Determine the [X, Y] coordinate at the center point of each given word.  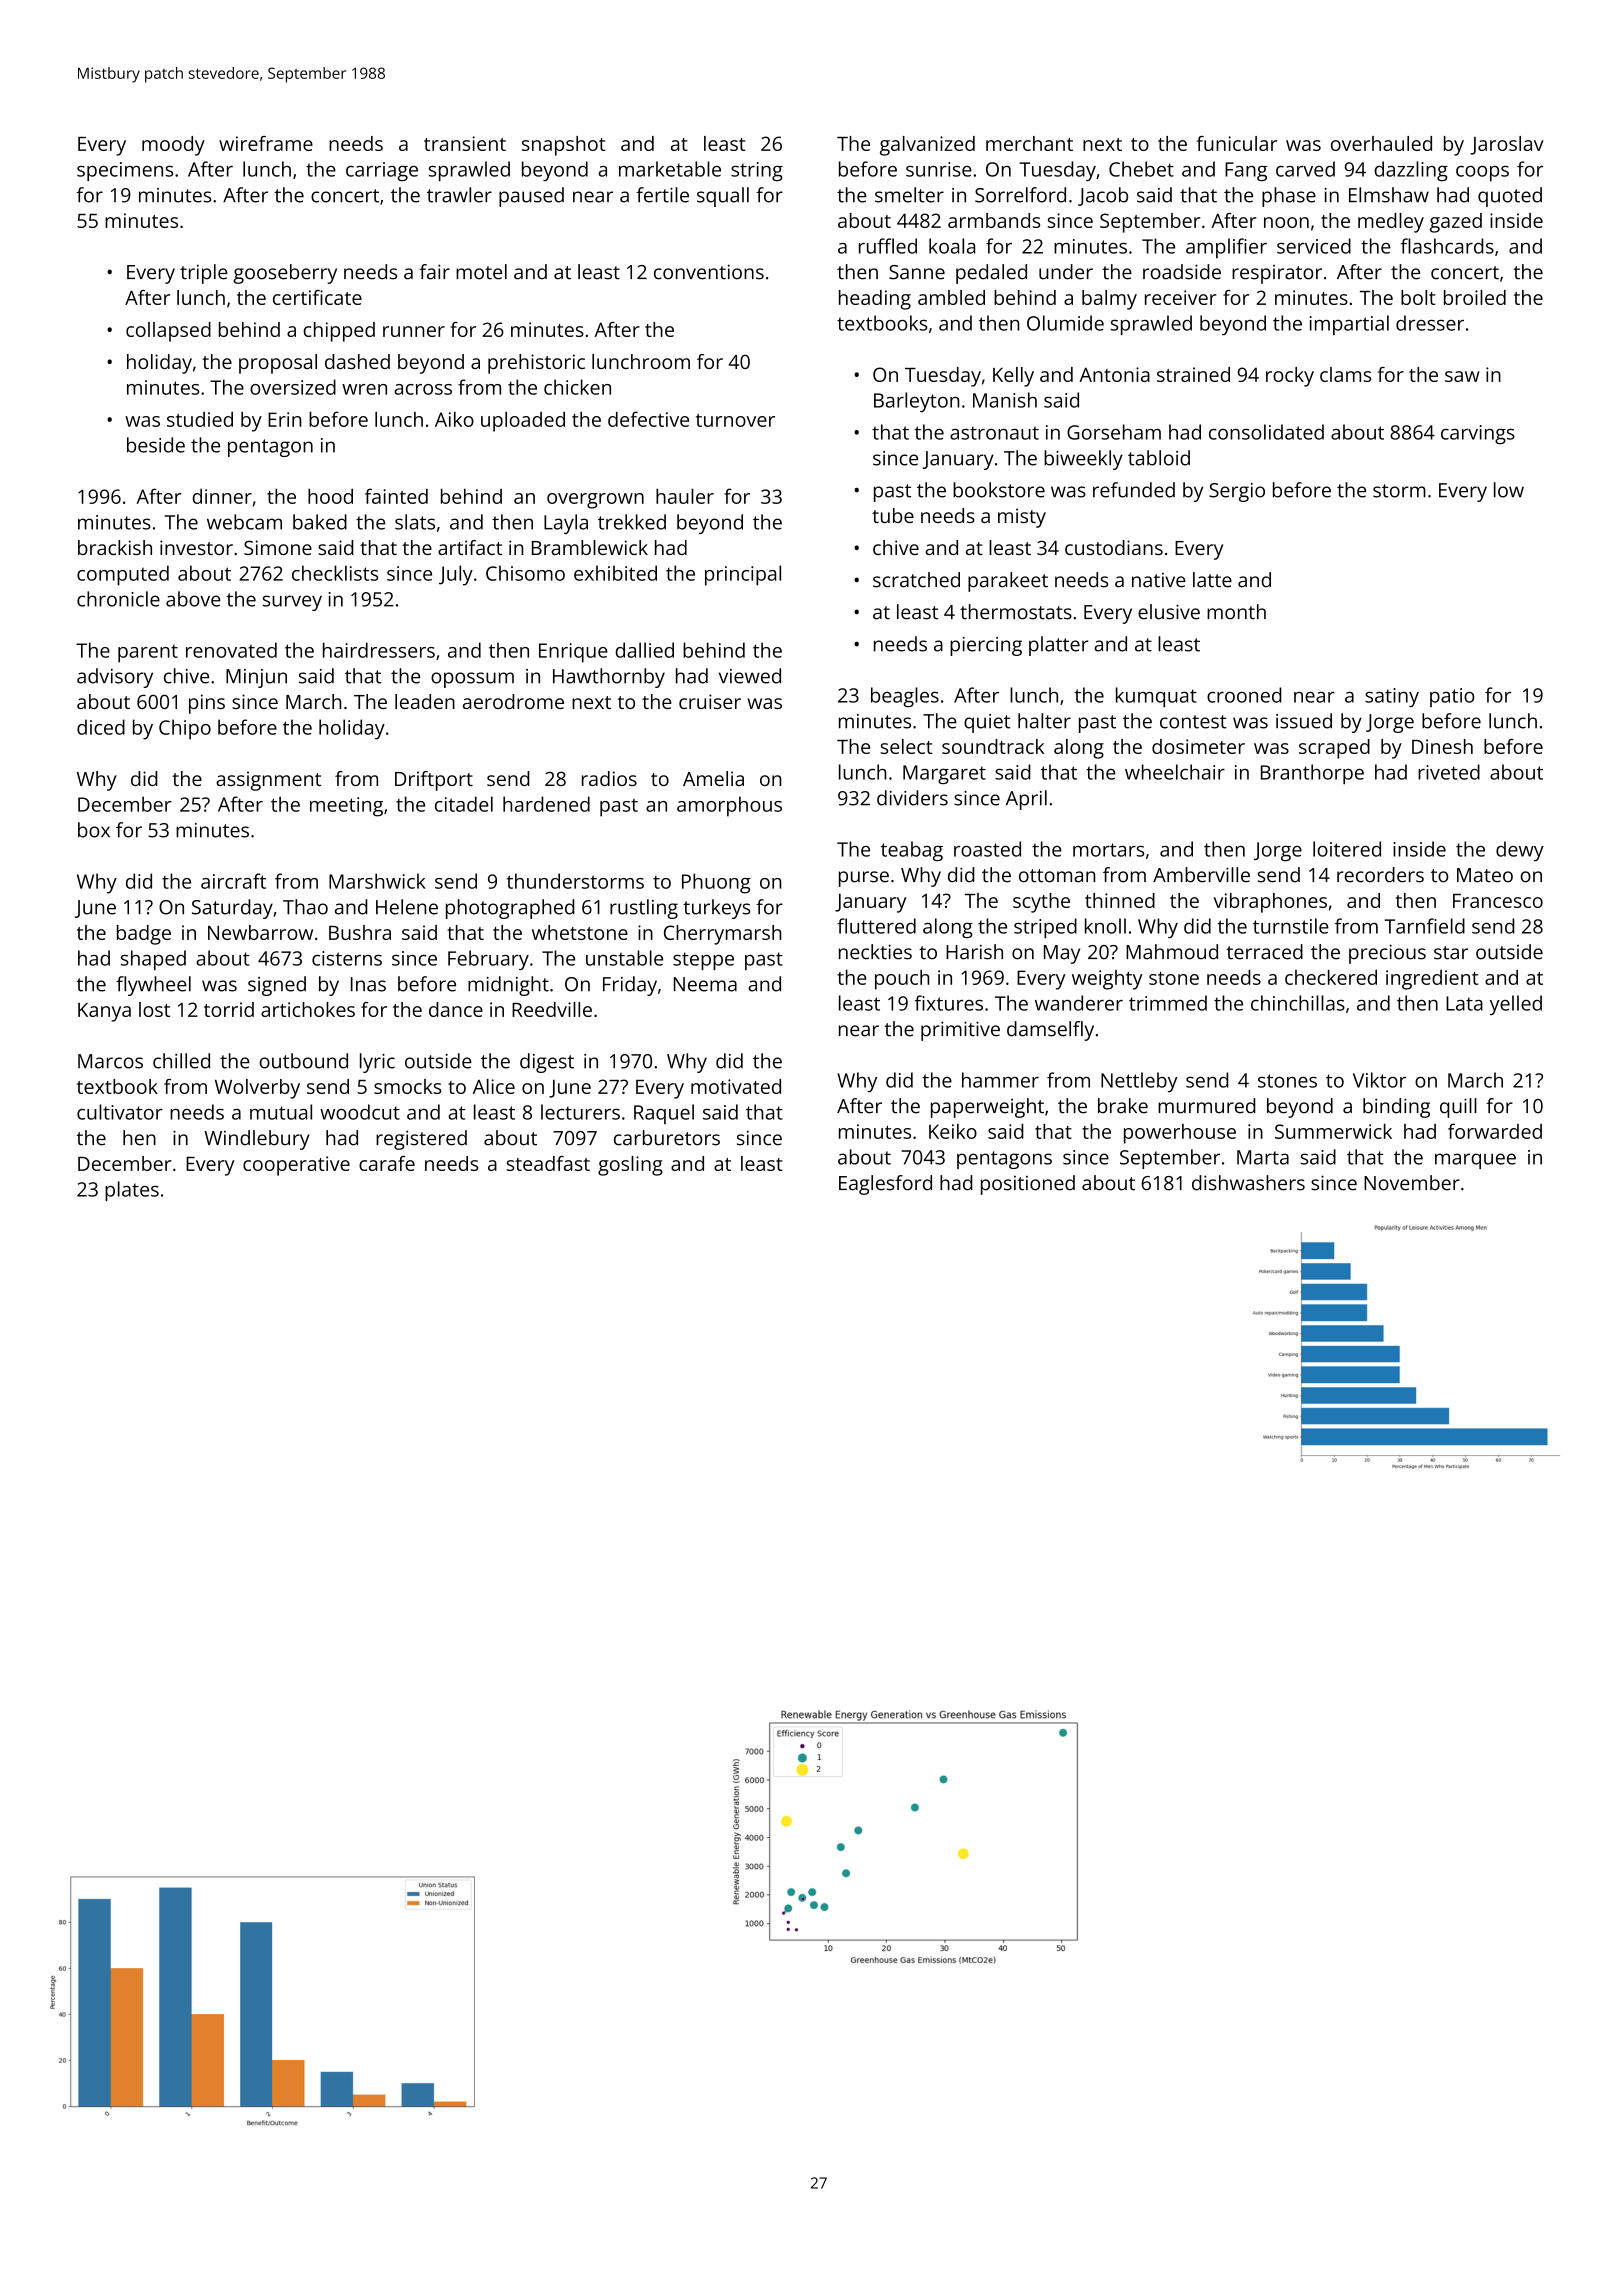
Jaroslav [1507, 145]
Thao [305, 907]
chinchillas [1298, 1003]
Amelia [713, 778]
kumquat [1156, 697]
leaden [425, 701]
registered [421, 1140]
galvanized [927, 146]
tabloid [1159, 458]
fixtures [949, 1003]
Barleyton [916, 402]
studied [200, 419]
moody [173, 146]
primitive [960, 1031]
